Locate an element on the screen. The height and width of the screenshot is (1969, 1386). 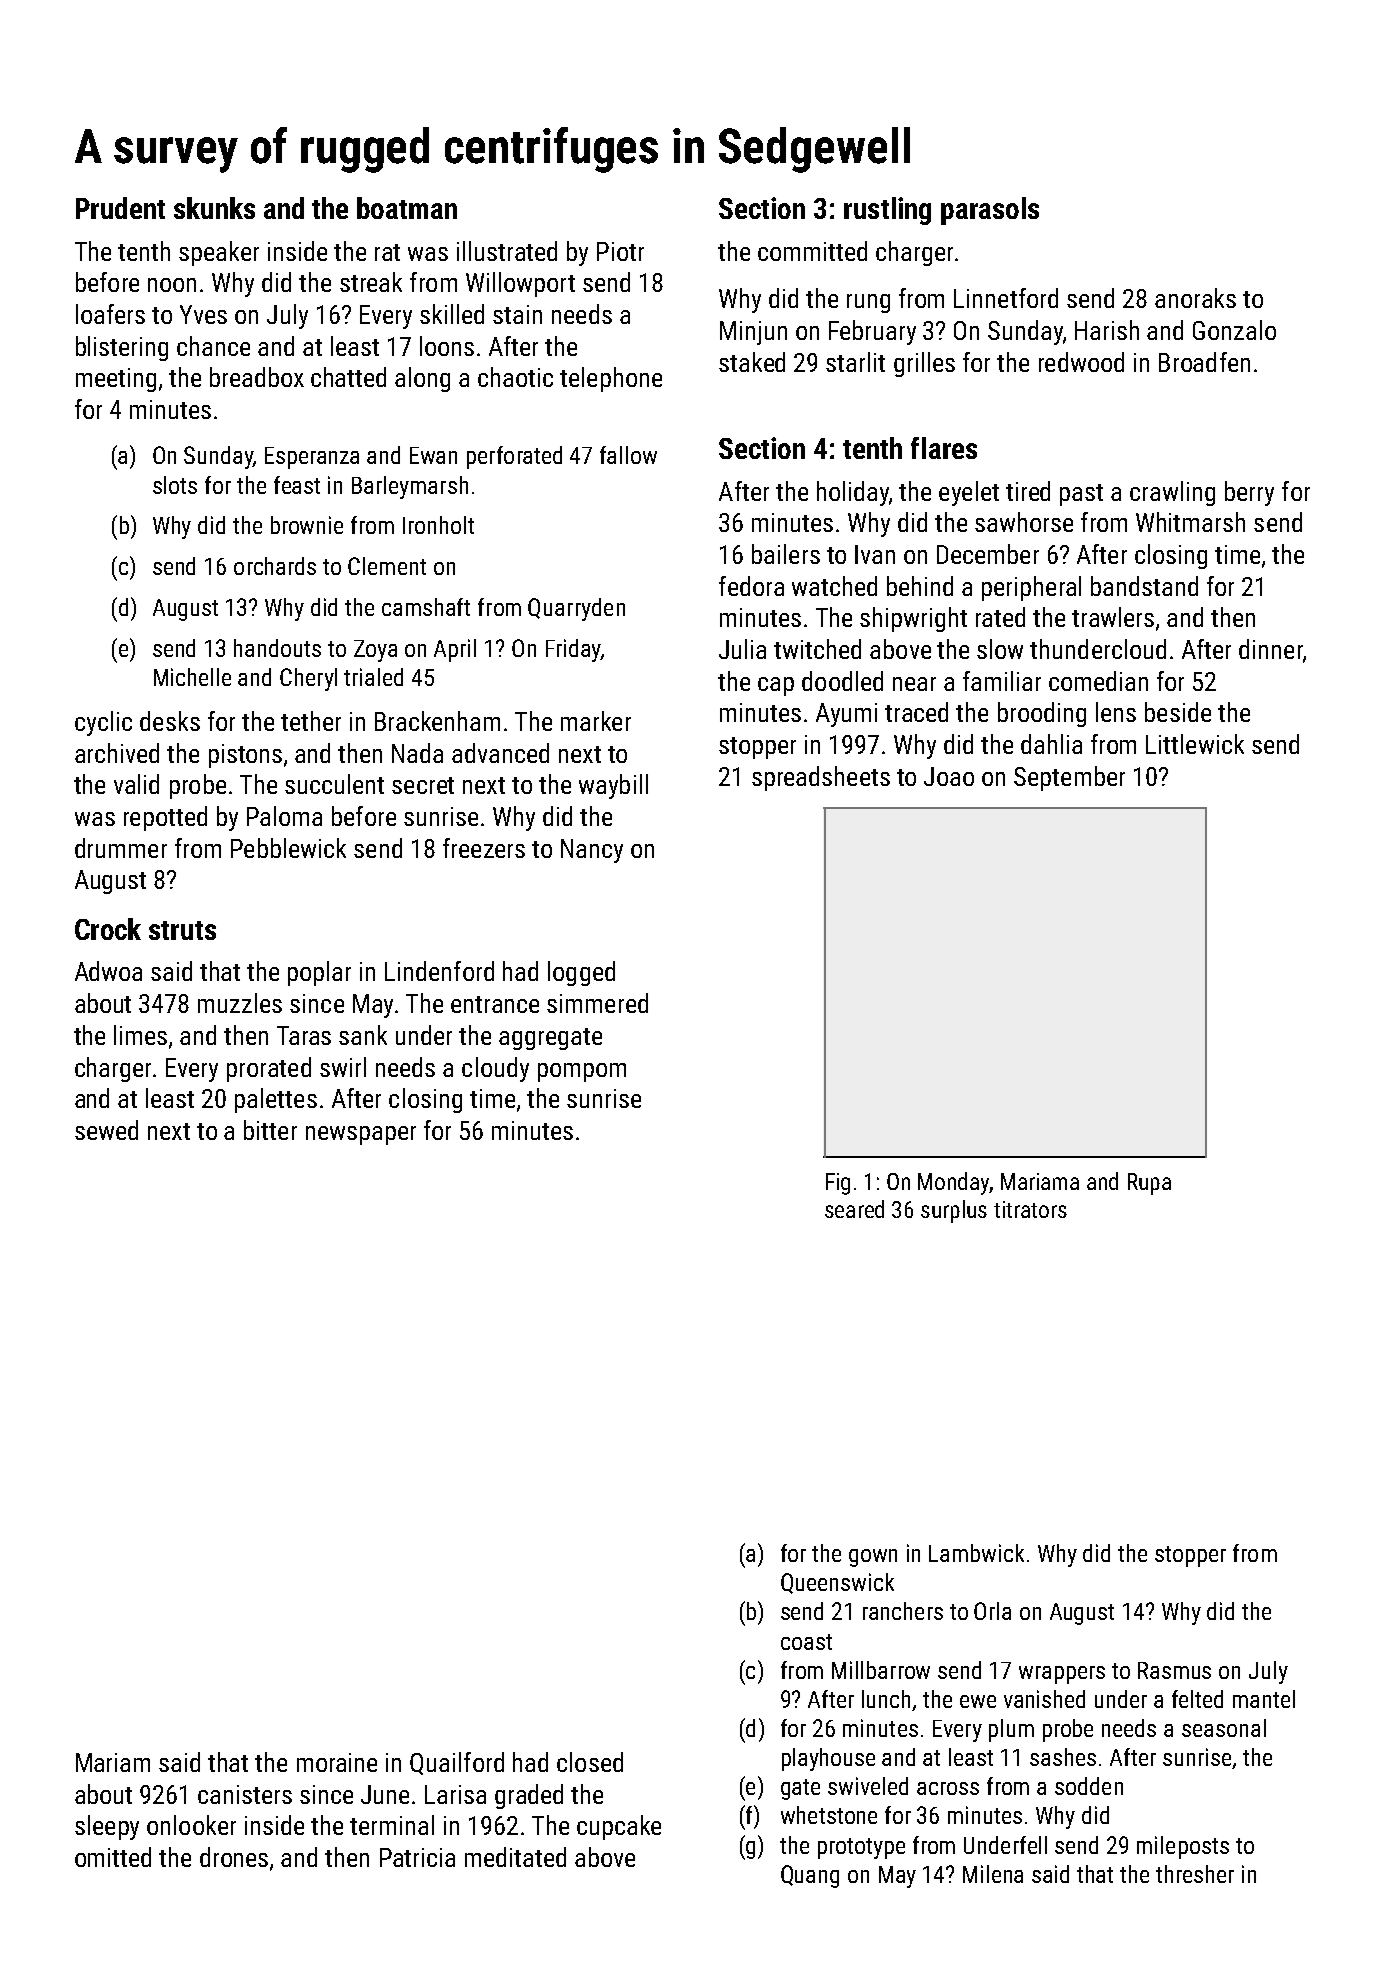
titrators is located at coordinates (1030, 1209).
